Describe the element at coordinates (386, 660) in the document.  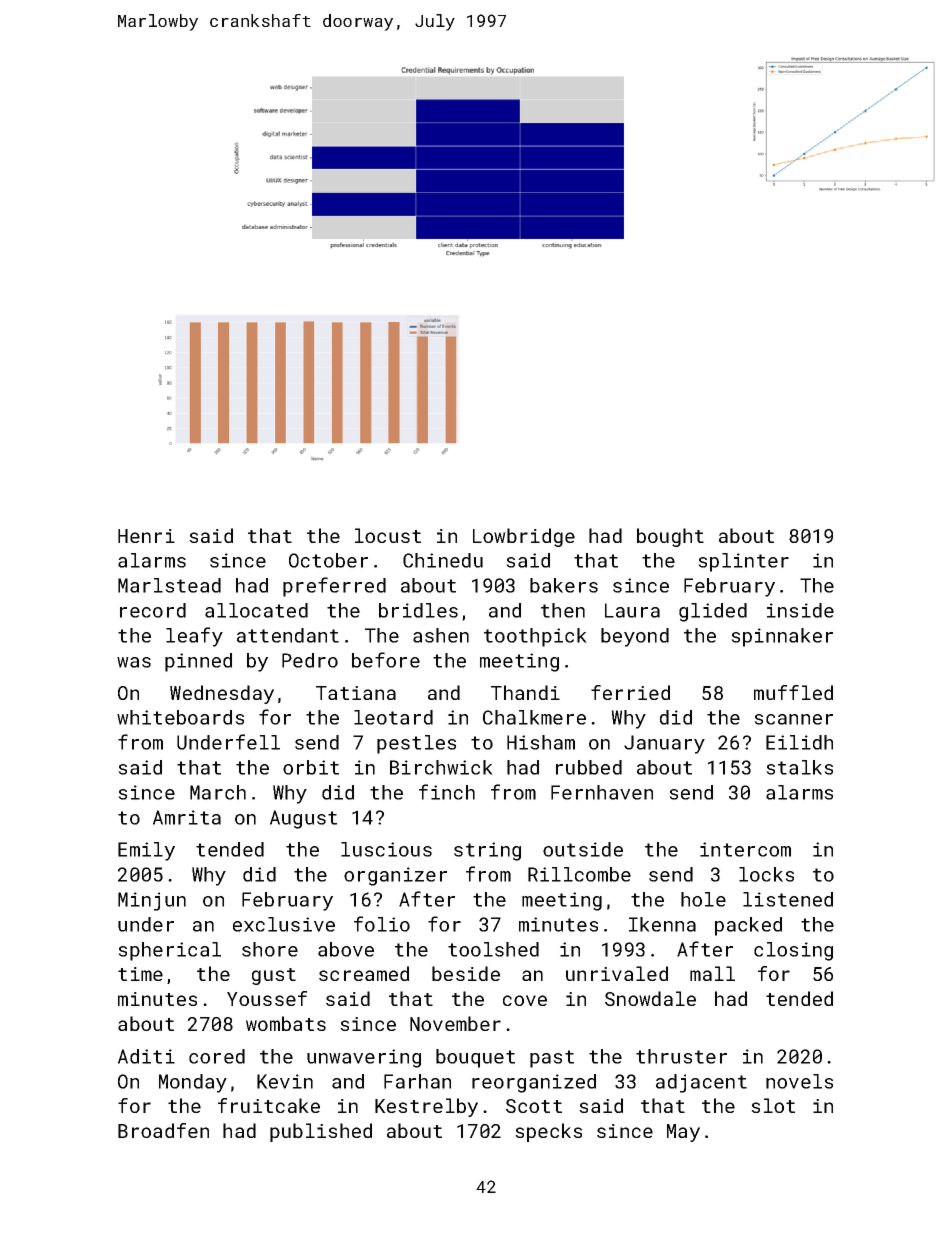
I see `before` at that location.
